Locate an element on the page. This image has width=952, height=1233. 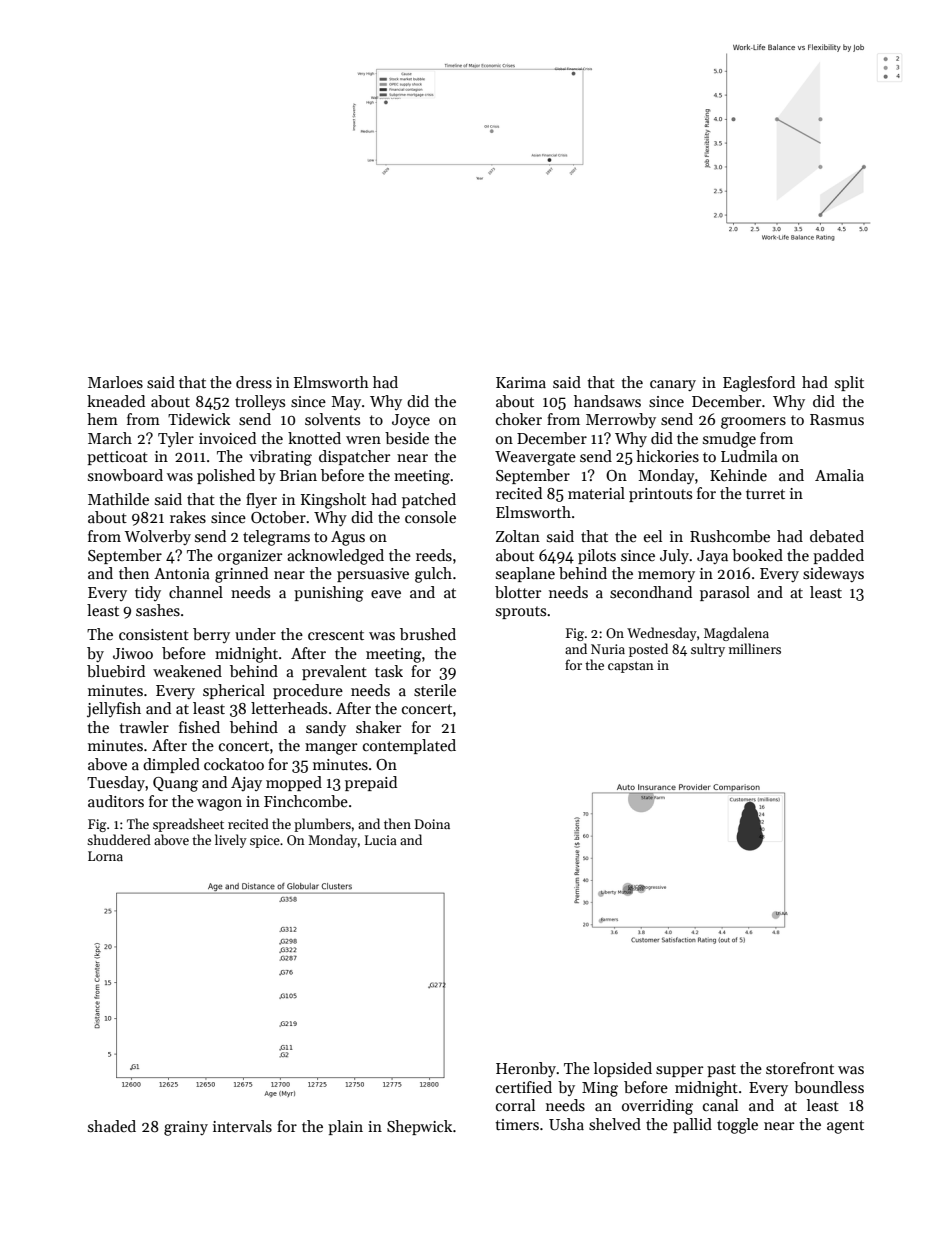
Antonia is located at coordinates (182, 573).
